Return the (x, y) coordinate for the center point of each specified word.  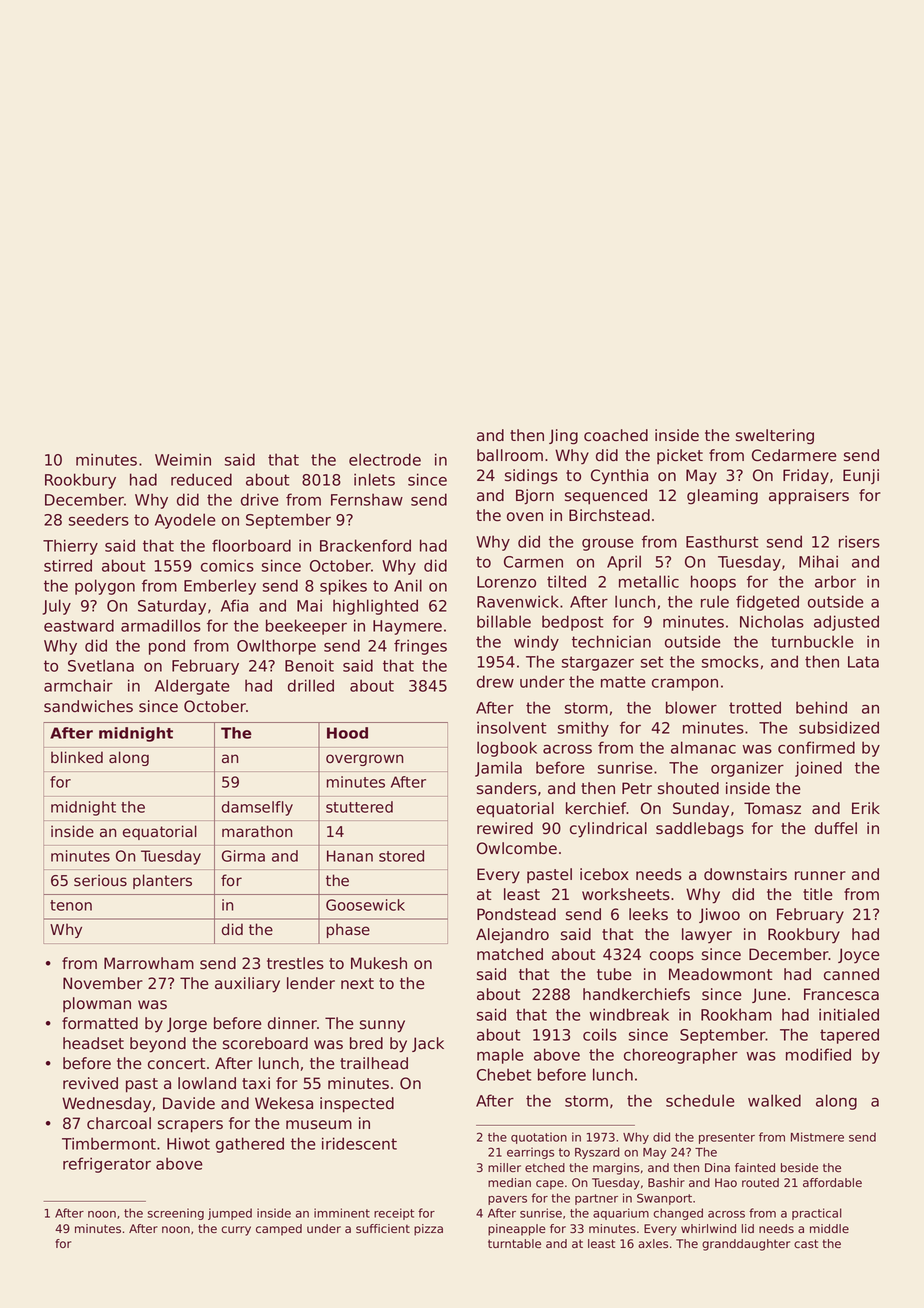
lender (311, 983)
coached (616, 435)
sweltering (775, 437)
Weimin (183, 459)
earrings (530, 1153)
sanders (507, 788)
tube (614, 974)
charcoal (119, 1123)
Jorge (187, 1025)
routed (760, 1182)
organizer (747, 769)
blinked (77, 757)
